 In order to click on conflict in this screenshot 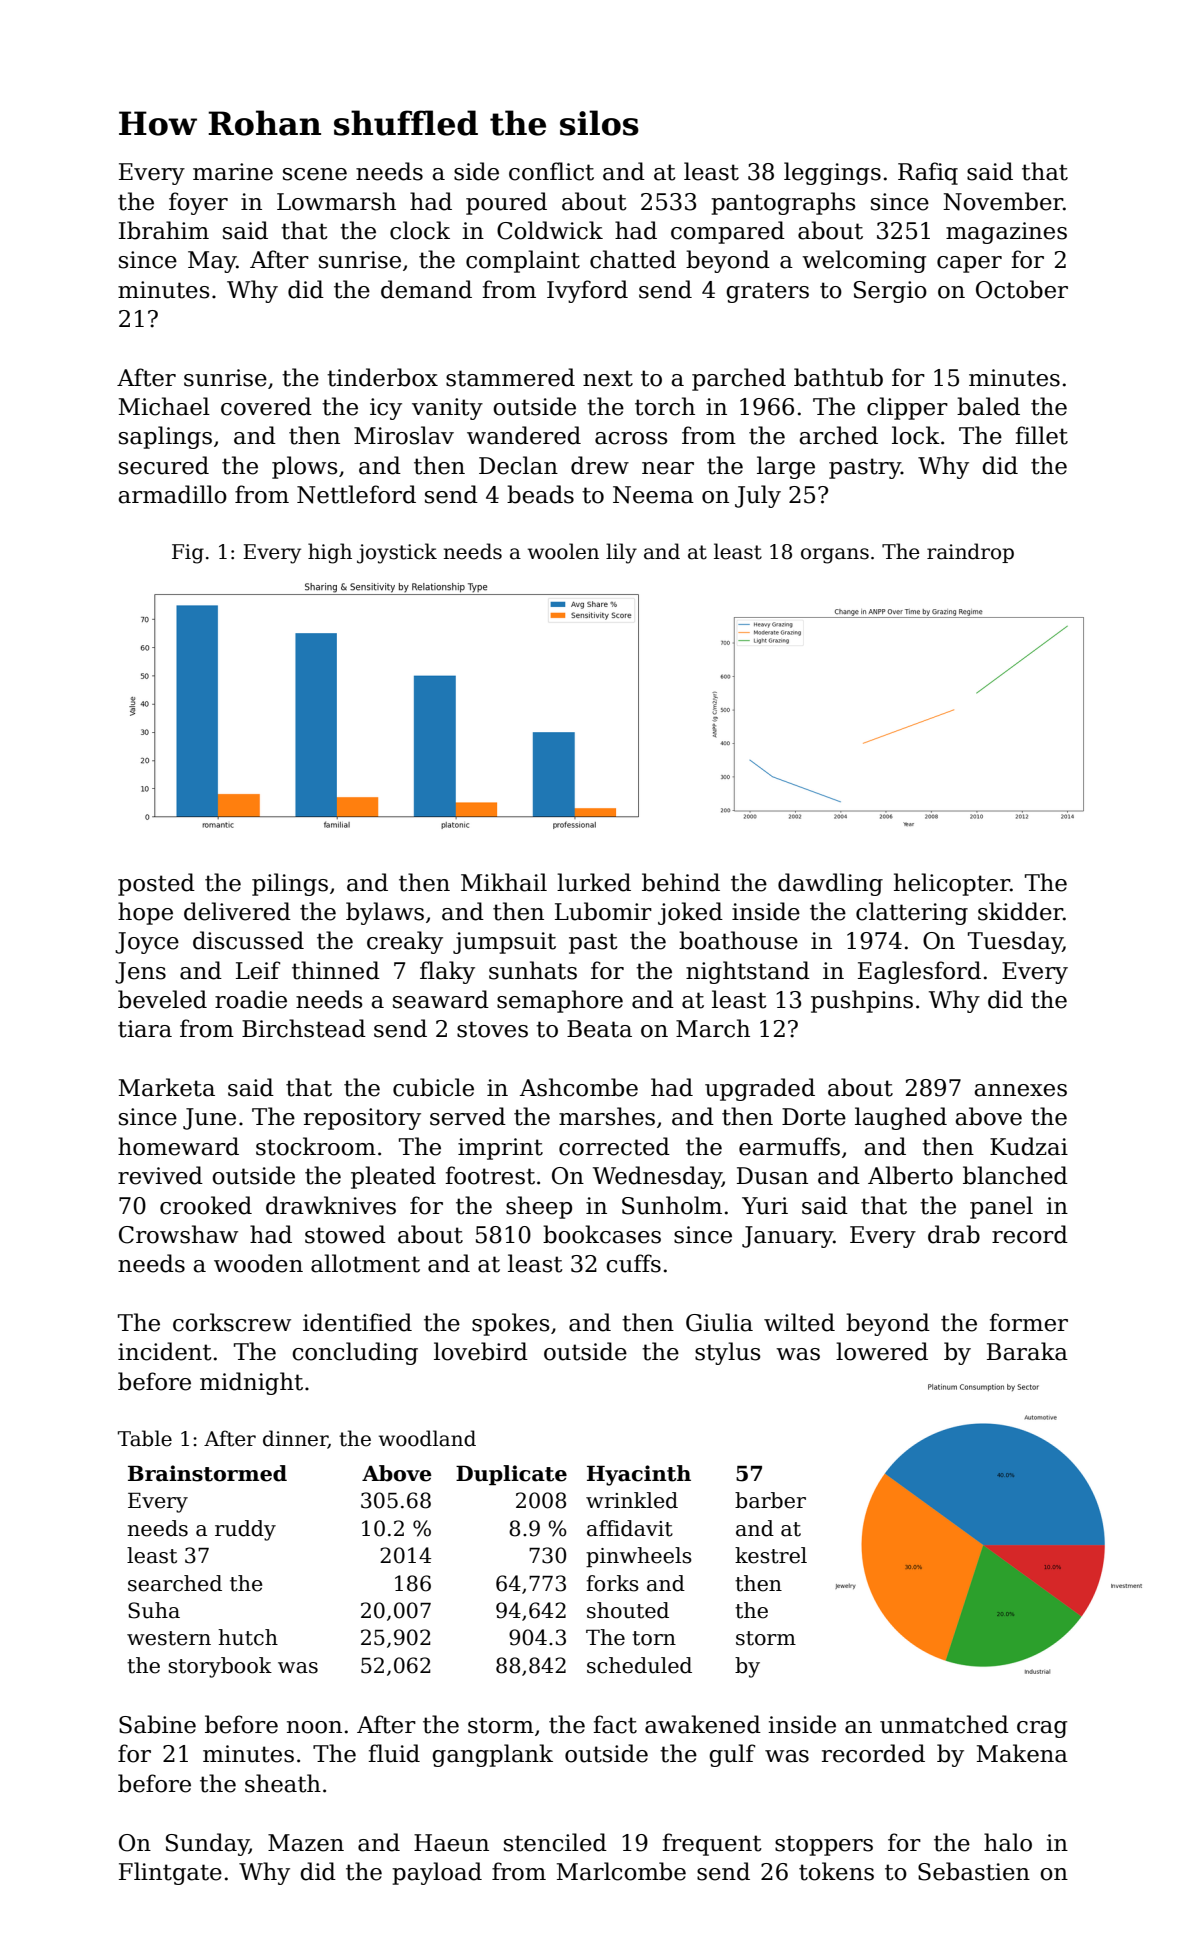, I will do `click(551, 171)`.
